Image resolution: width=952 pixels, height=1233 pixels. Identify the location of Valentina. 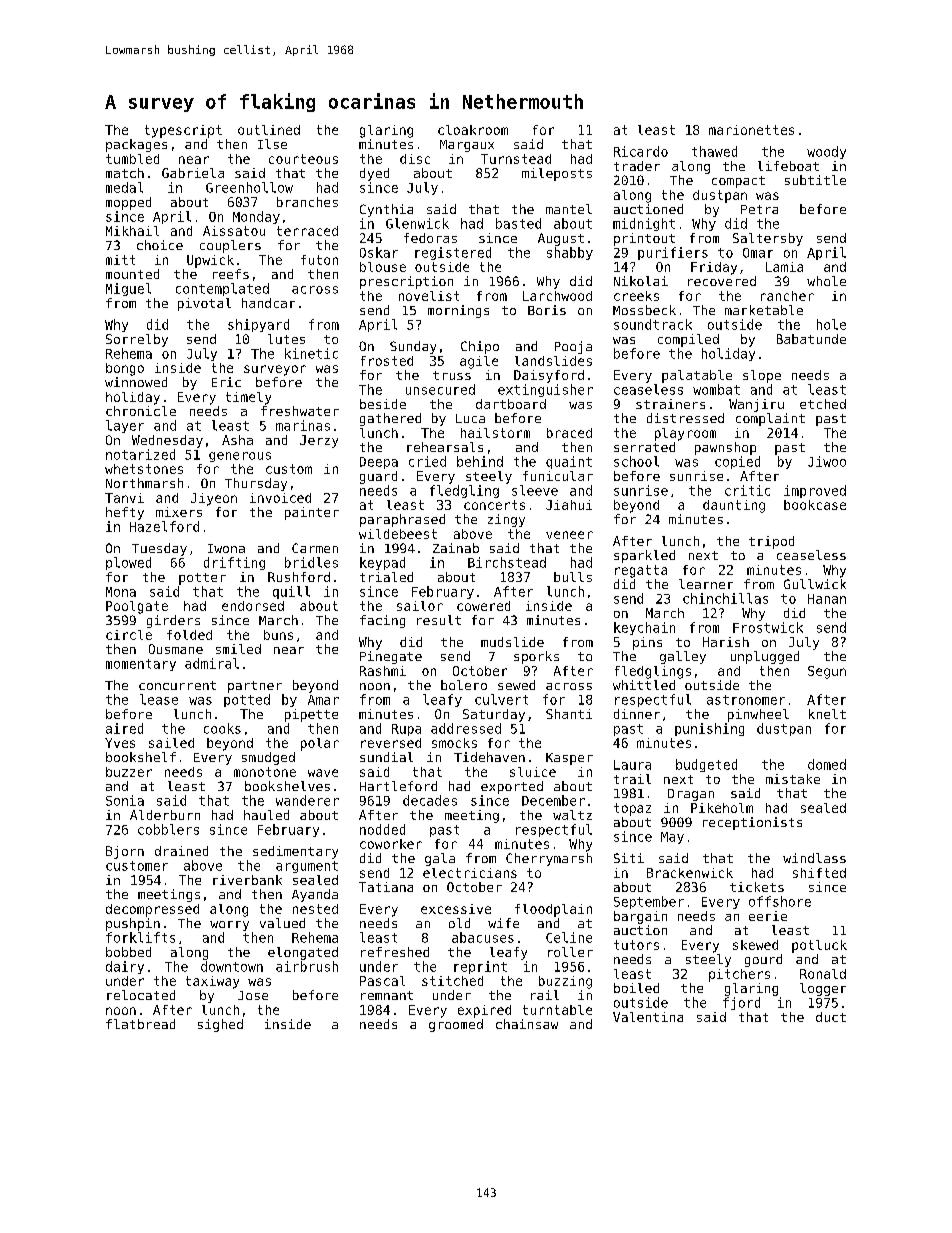
(648, 1017).
